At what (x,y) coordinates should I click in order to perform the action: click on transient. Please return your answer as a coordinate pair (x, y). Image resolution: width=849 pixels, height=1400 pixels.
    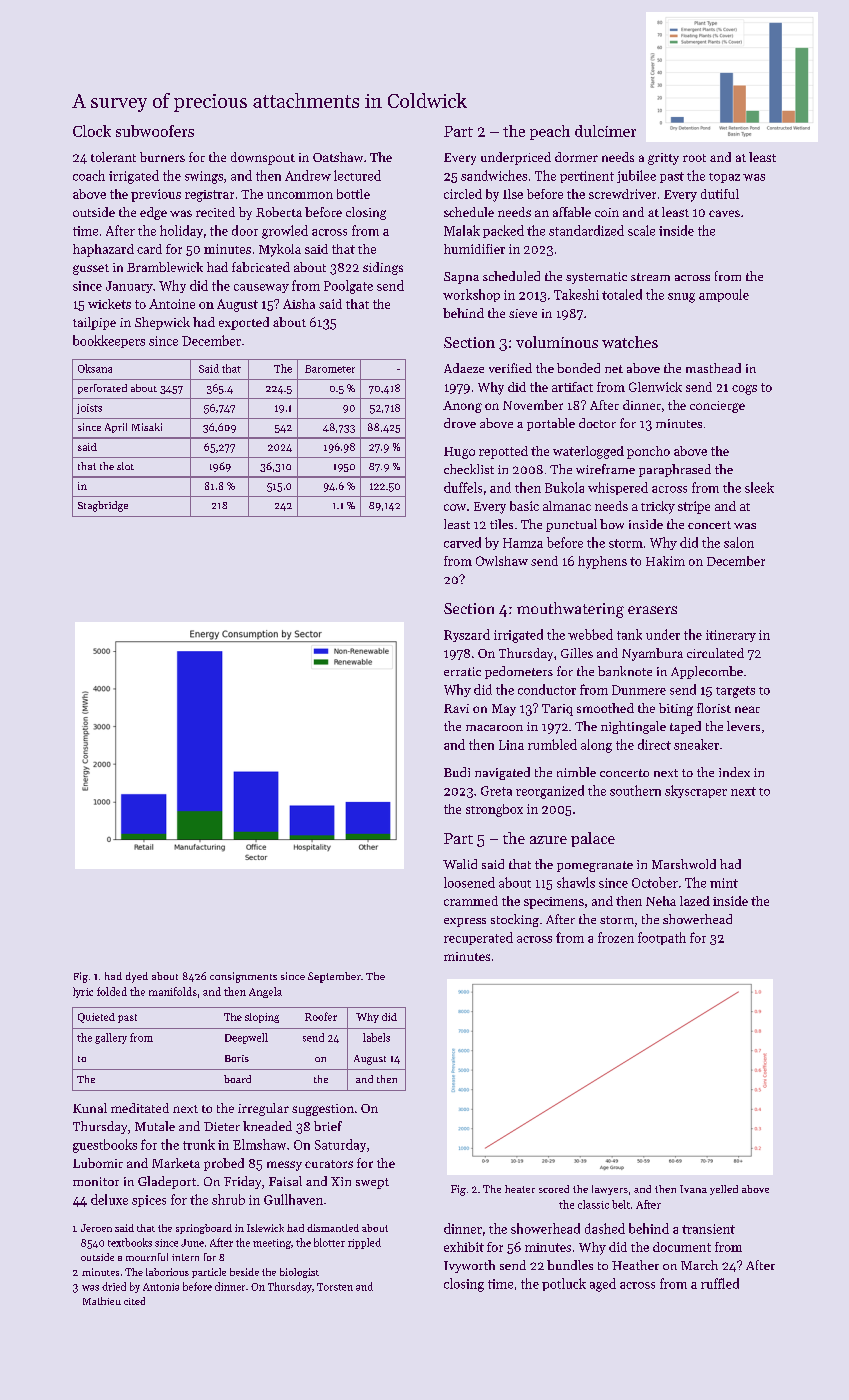
    Looking at the image, I should click on (708, 1229).
